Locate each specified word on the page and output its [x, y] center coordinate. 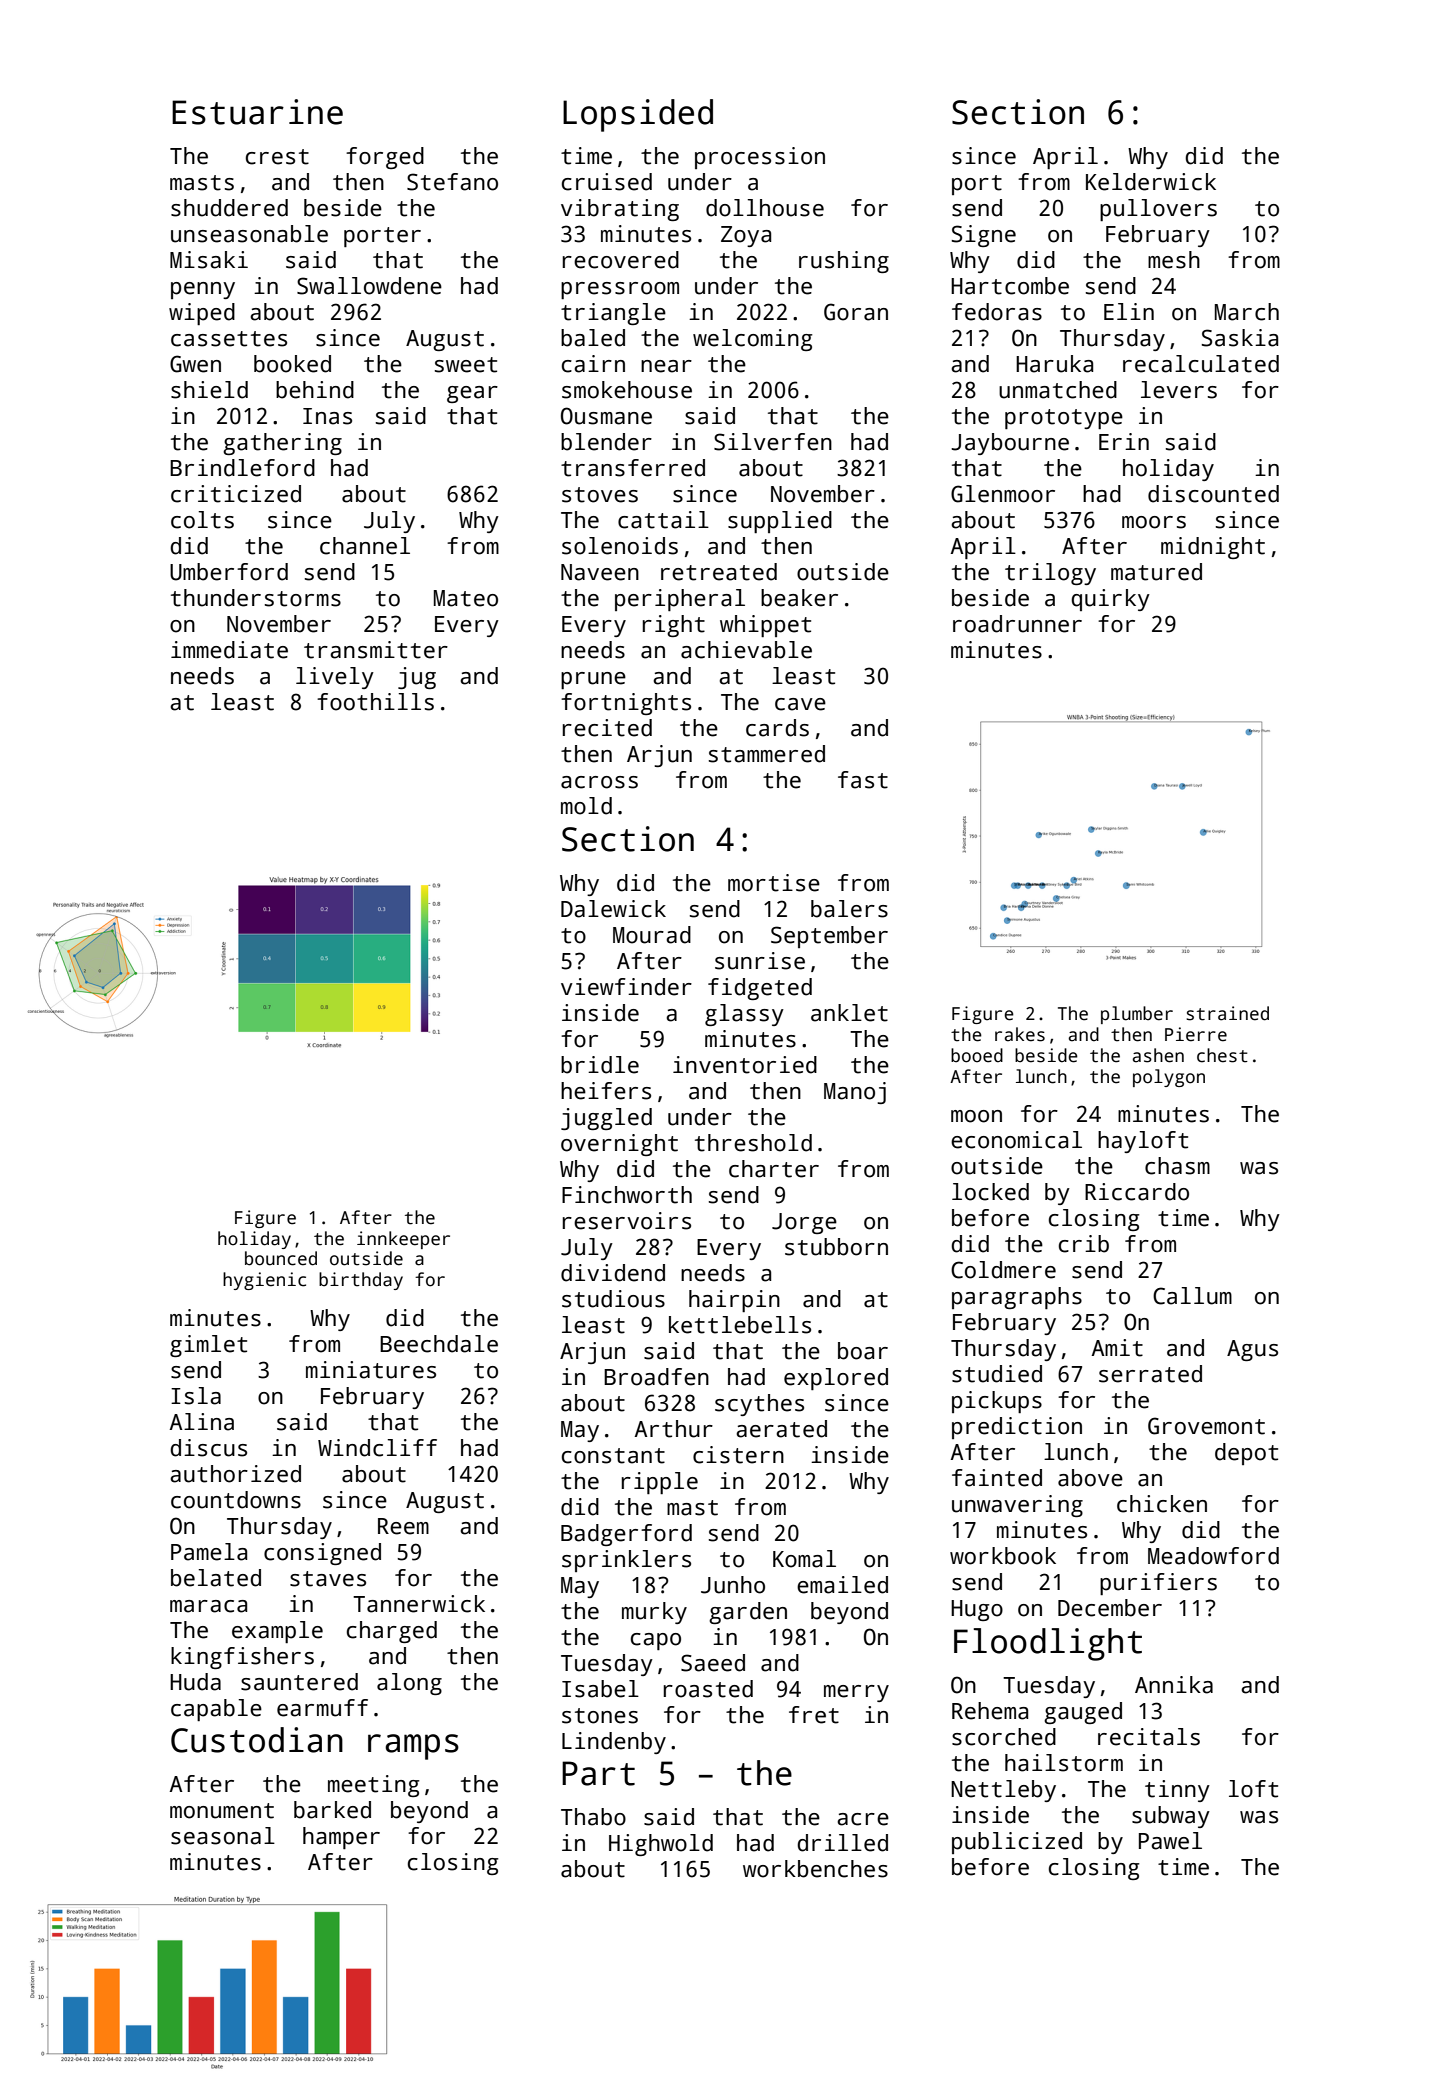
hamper [341, 1838]
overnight [619, 1145]
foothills [375, 702]
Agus [1252, 1350]
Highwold [661, 1845]
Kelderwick [1151, 182]
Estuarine [257, 112]
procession [760, 158]
